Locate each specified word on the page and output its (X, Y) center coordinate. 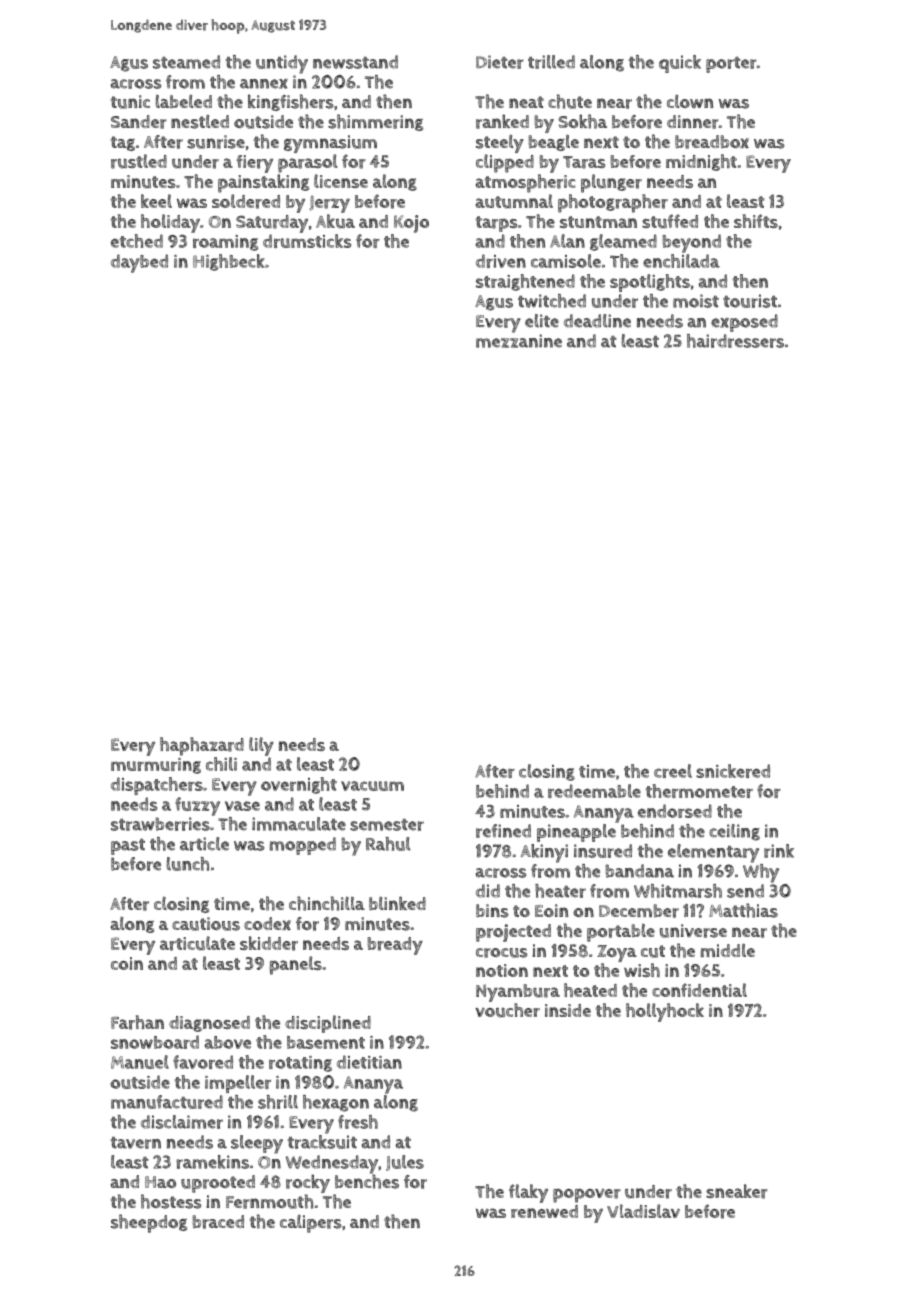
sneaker (737, 1191)
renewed (544, 1211)
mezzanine (519, 341)
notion (502, 970)
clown (690, 101)
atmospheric (526, 183)
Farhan (137, 1022)
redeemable (594, 791)
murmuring (156, 766)
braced (218, 1222)
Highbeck (229, 262)
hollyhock (665, 1012)
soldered (246, 201)
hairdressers (735, 341)
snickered (733, 771)
